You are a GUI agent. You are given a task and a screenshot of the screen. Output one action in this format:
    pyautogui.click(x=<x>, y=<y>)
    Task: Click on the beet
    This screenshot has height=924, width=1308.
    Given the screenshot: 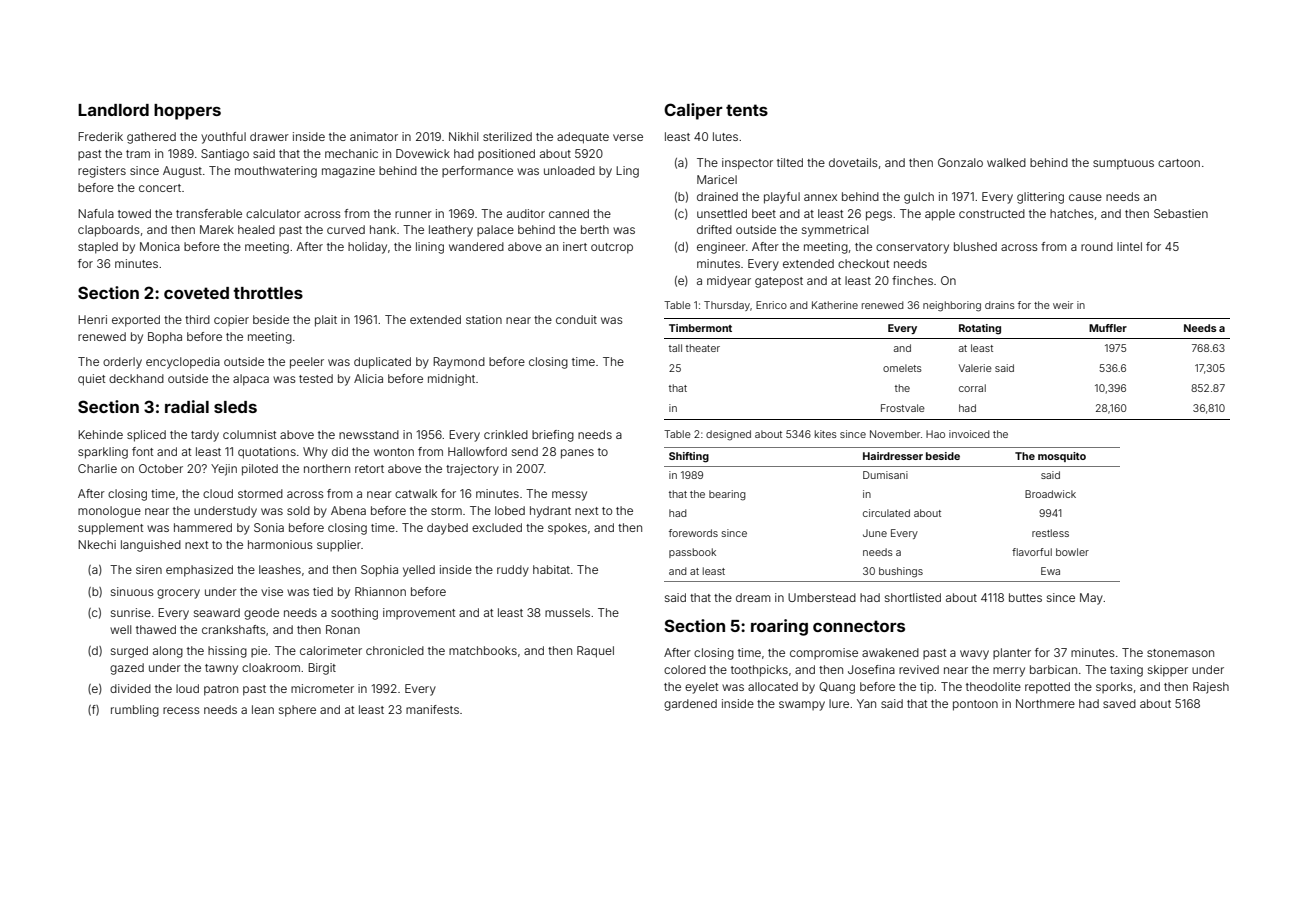 What is the action you would take?
    pyautogui.click(x=764, y=213)
